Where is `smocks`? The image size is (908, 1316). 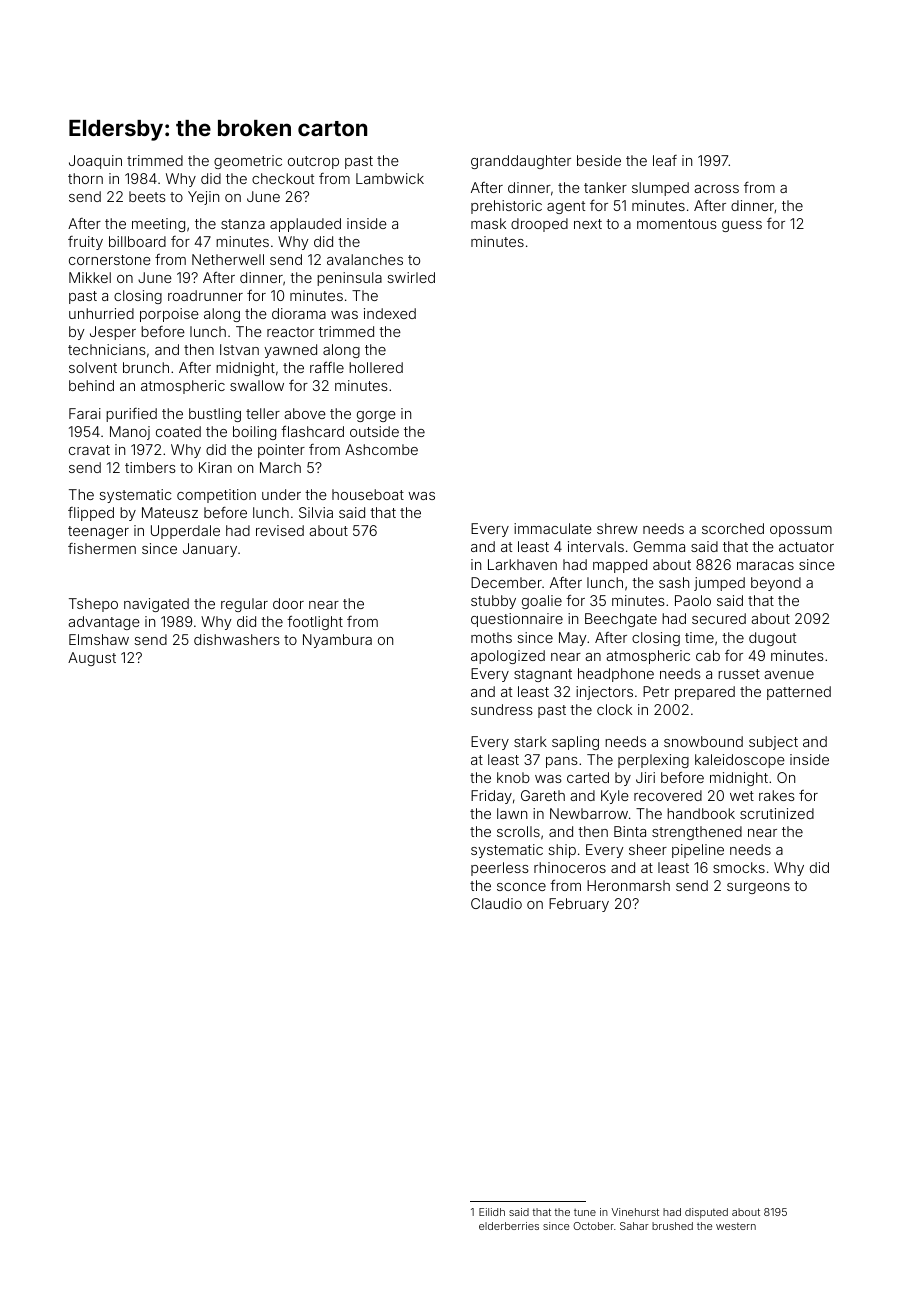
smocks is located at coordinates (739, 867).
